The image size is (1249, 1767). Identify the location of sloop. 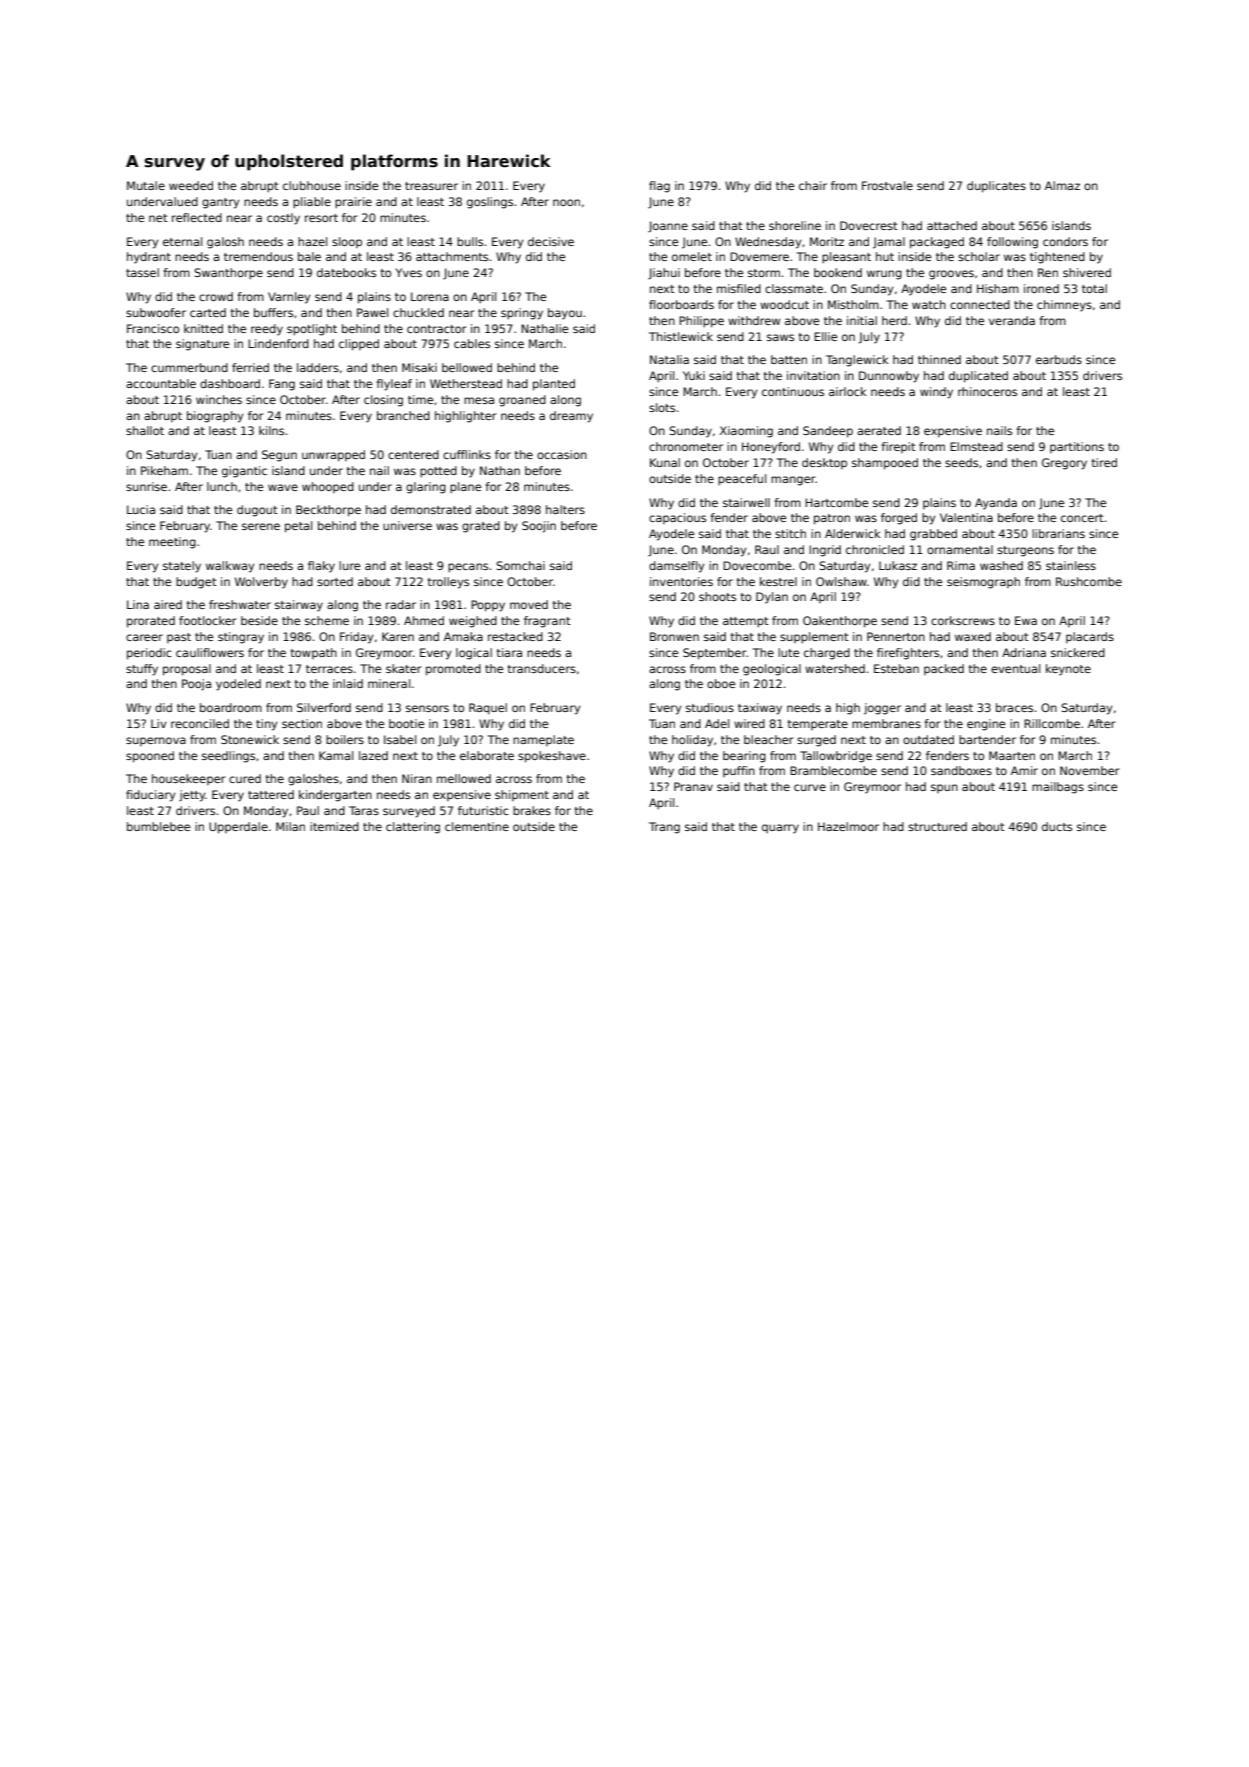
(347, 242).
